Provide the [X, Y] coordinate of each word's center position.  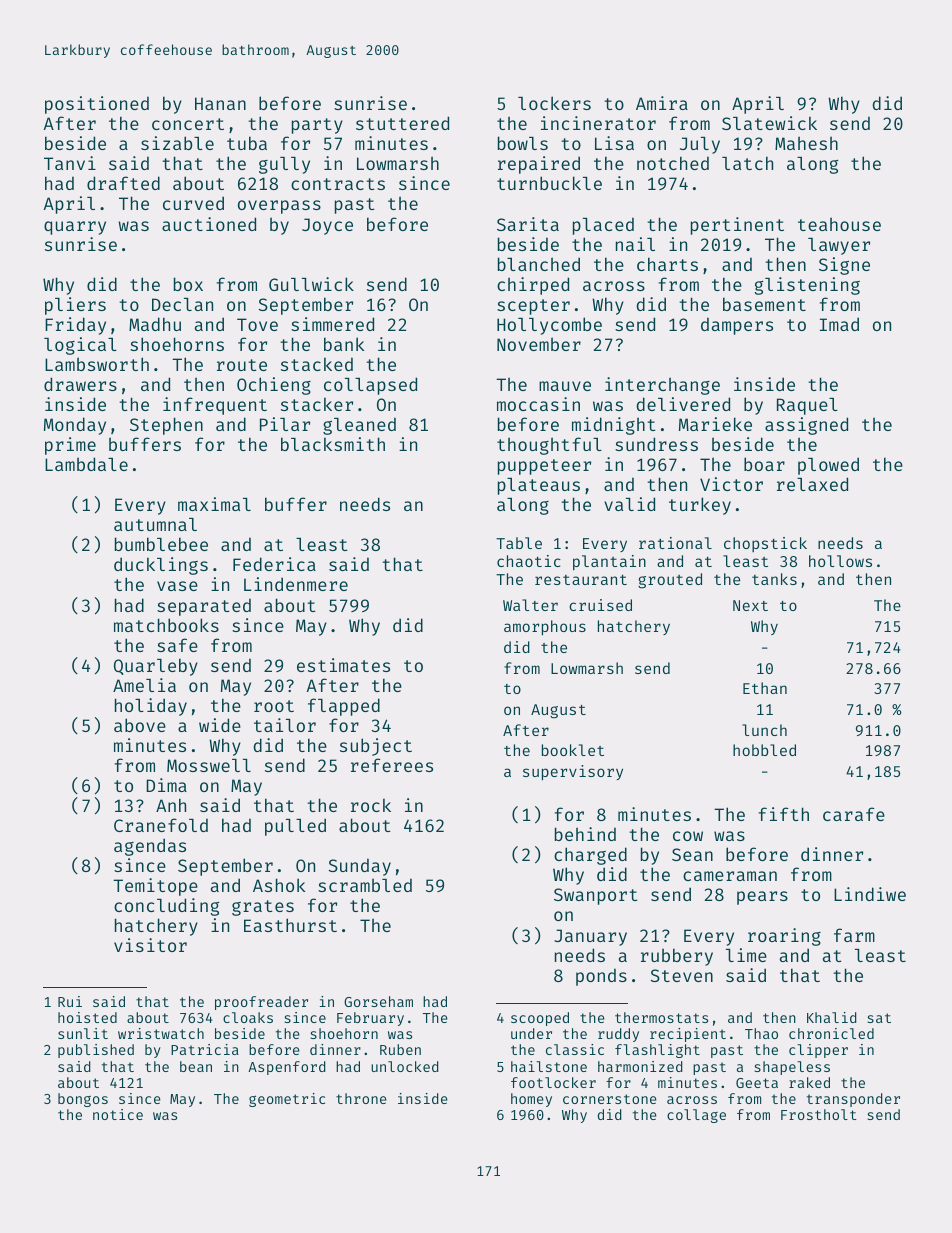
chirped [533, 286]
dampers [737, 326]
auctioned [209, 224]
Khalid [832, 1017]
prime [70, 446]
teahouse [839, 224]
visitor [150, 945]
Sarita [528, 224]
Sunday [360, 867]
